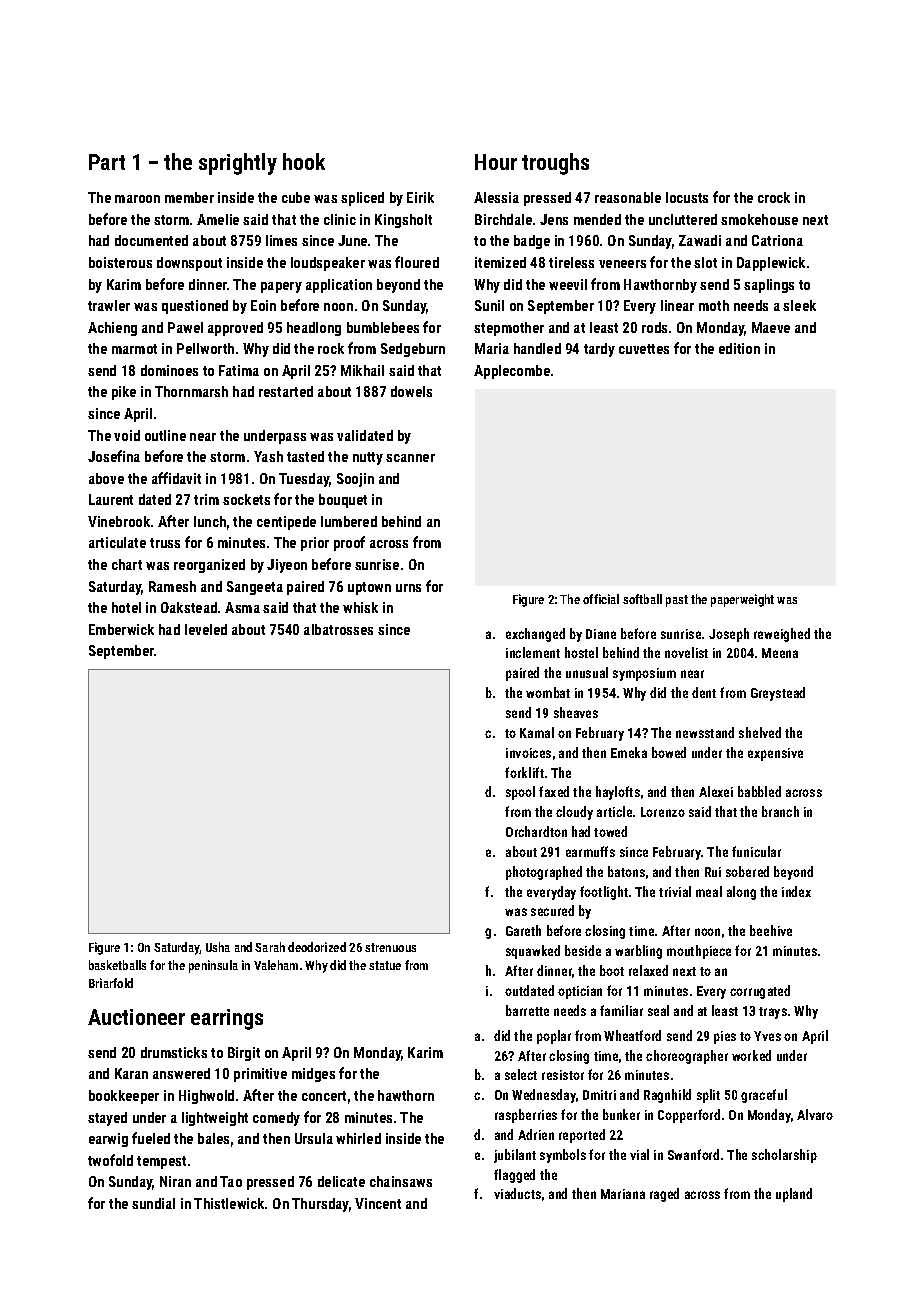  Describe the element at coordinates (799, 305) in the screenshot. I see `sleek` at that location.
